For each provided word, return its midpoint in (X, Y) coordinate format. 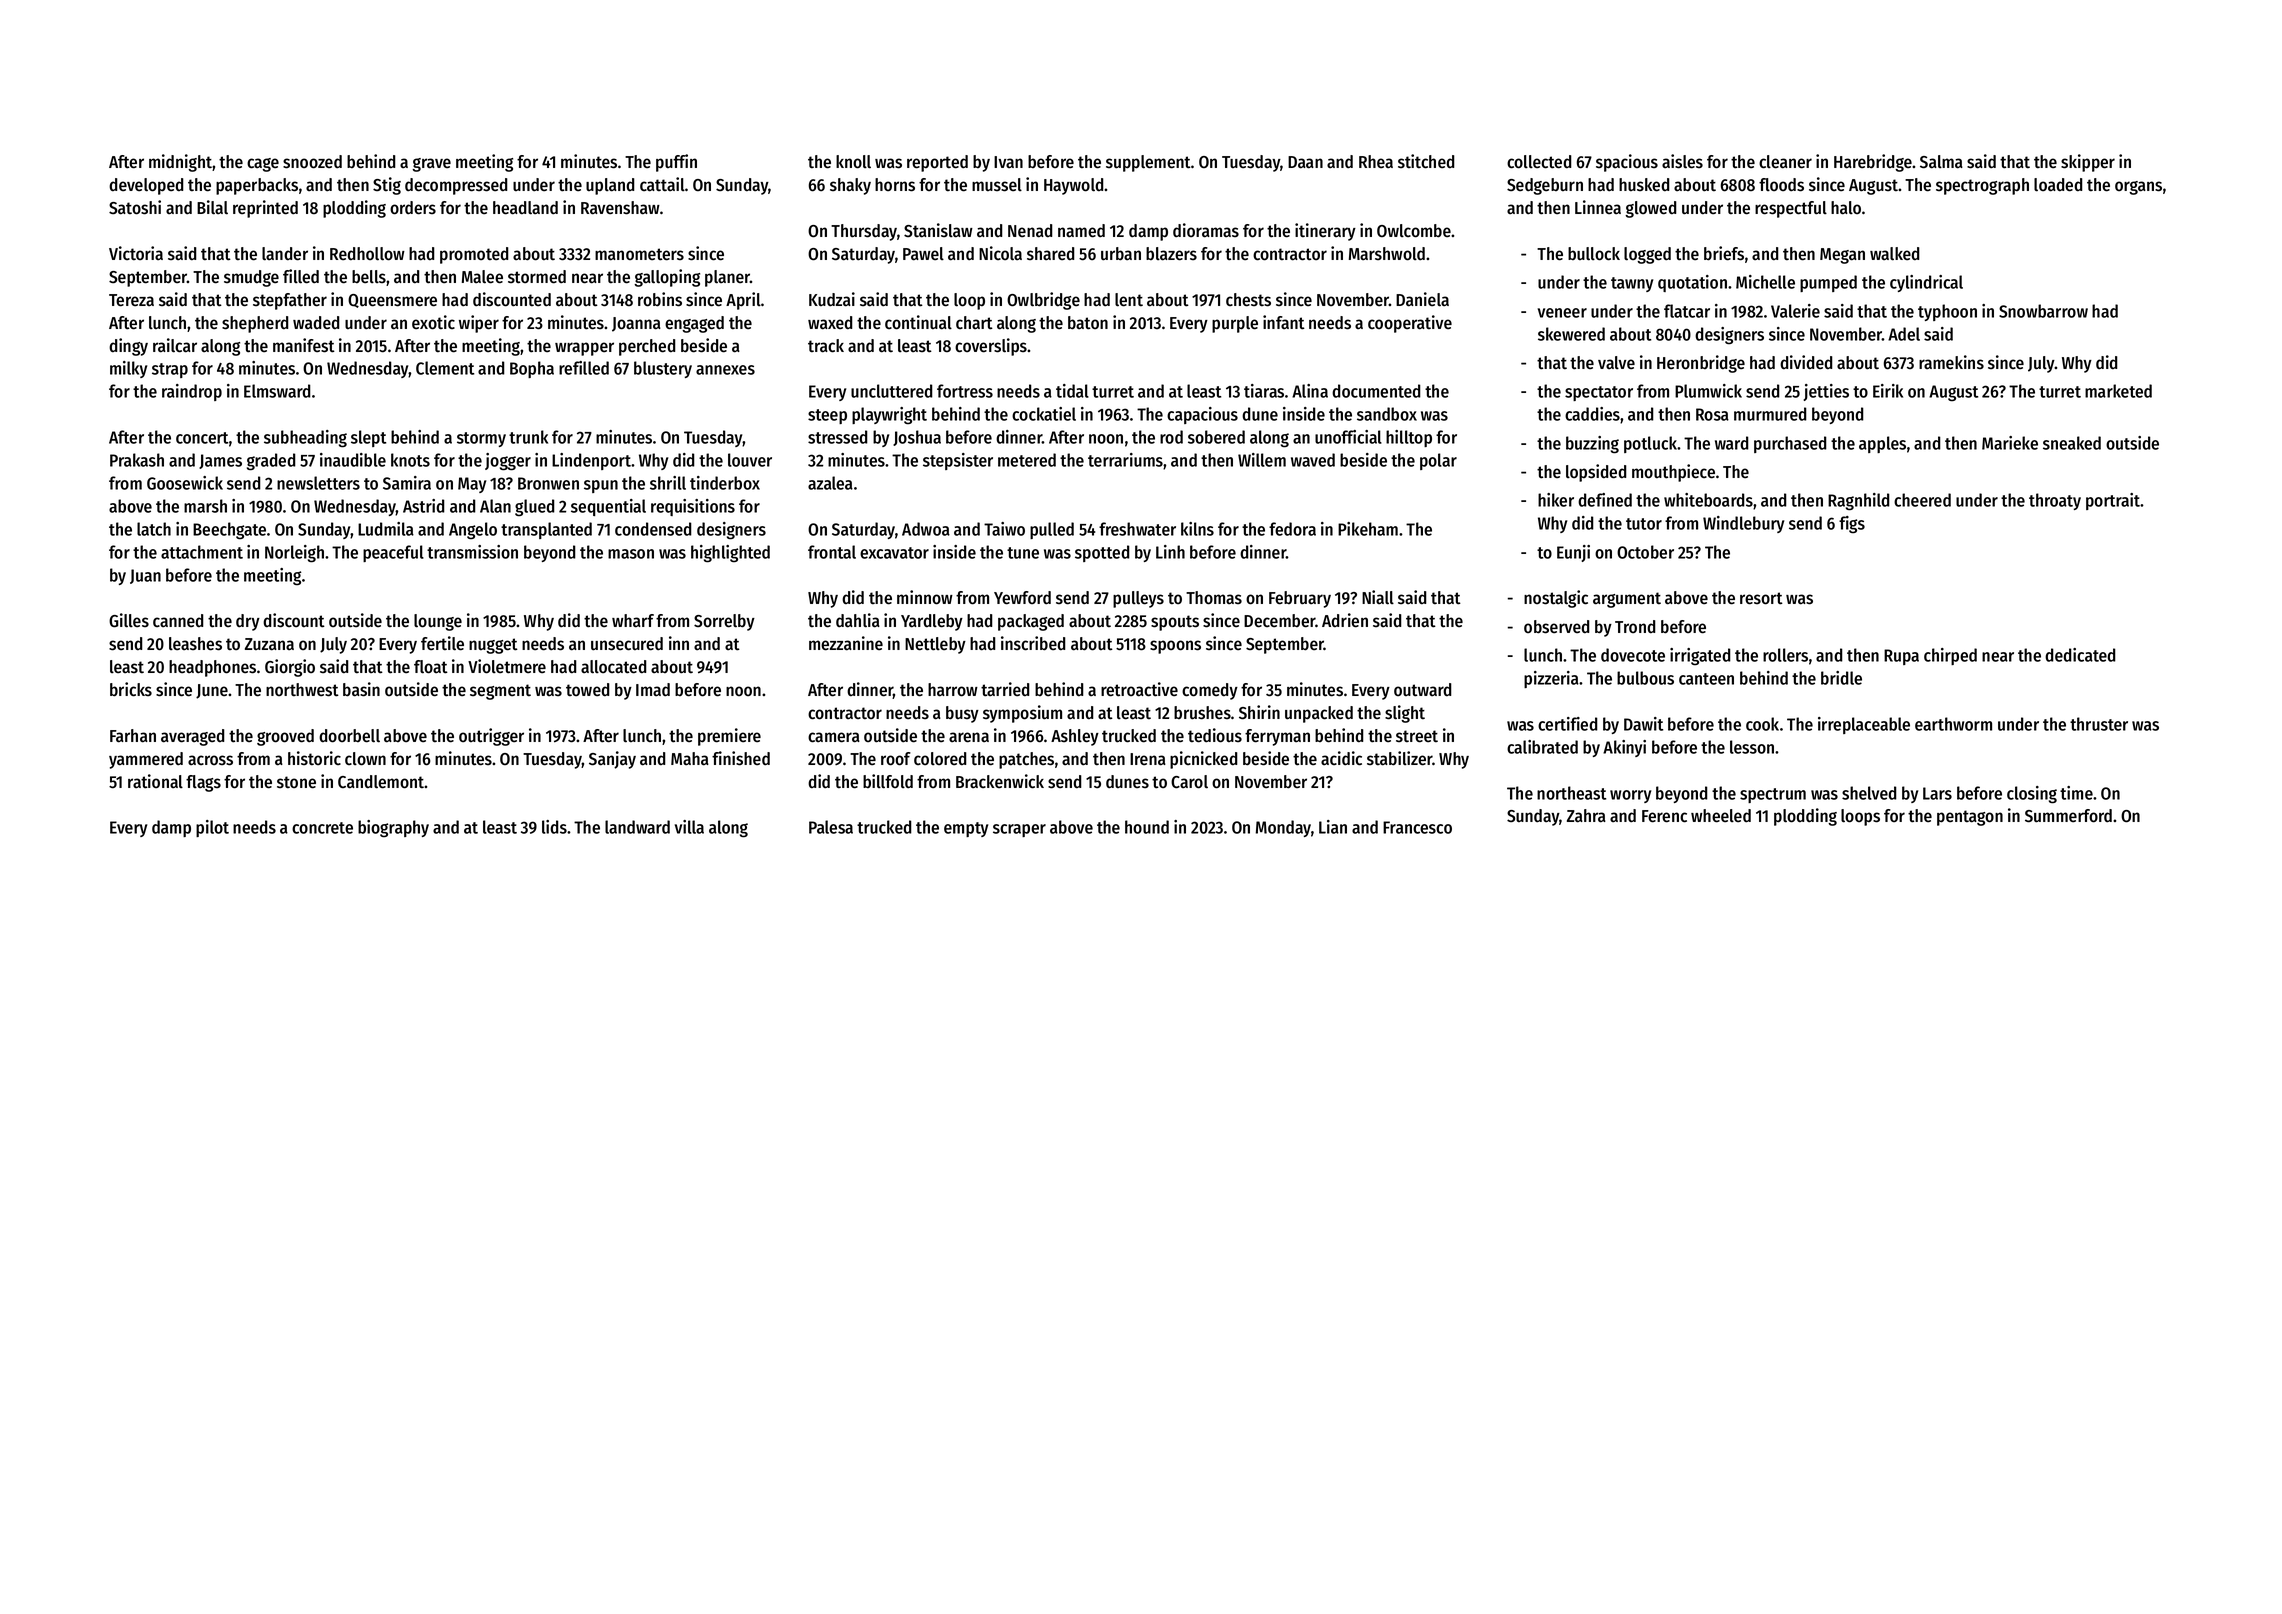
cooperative (1410, 324)
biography (393, 829)
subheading (305, 439)
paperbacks (257, 186)
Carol (1189, 782)
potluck (1650, 444)
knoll (853, 162)
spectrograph (1982, 186)
